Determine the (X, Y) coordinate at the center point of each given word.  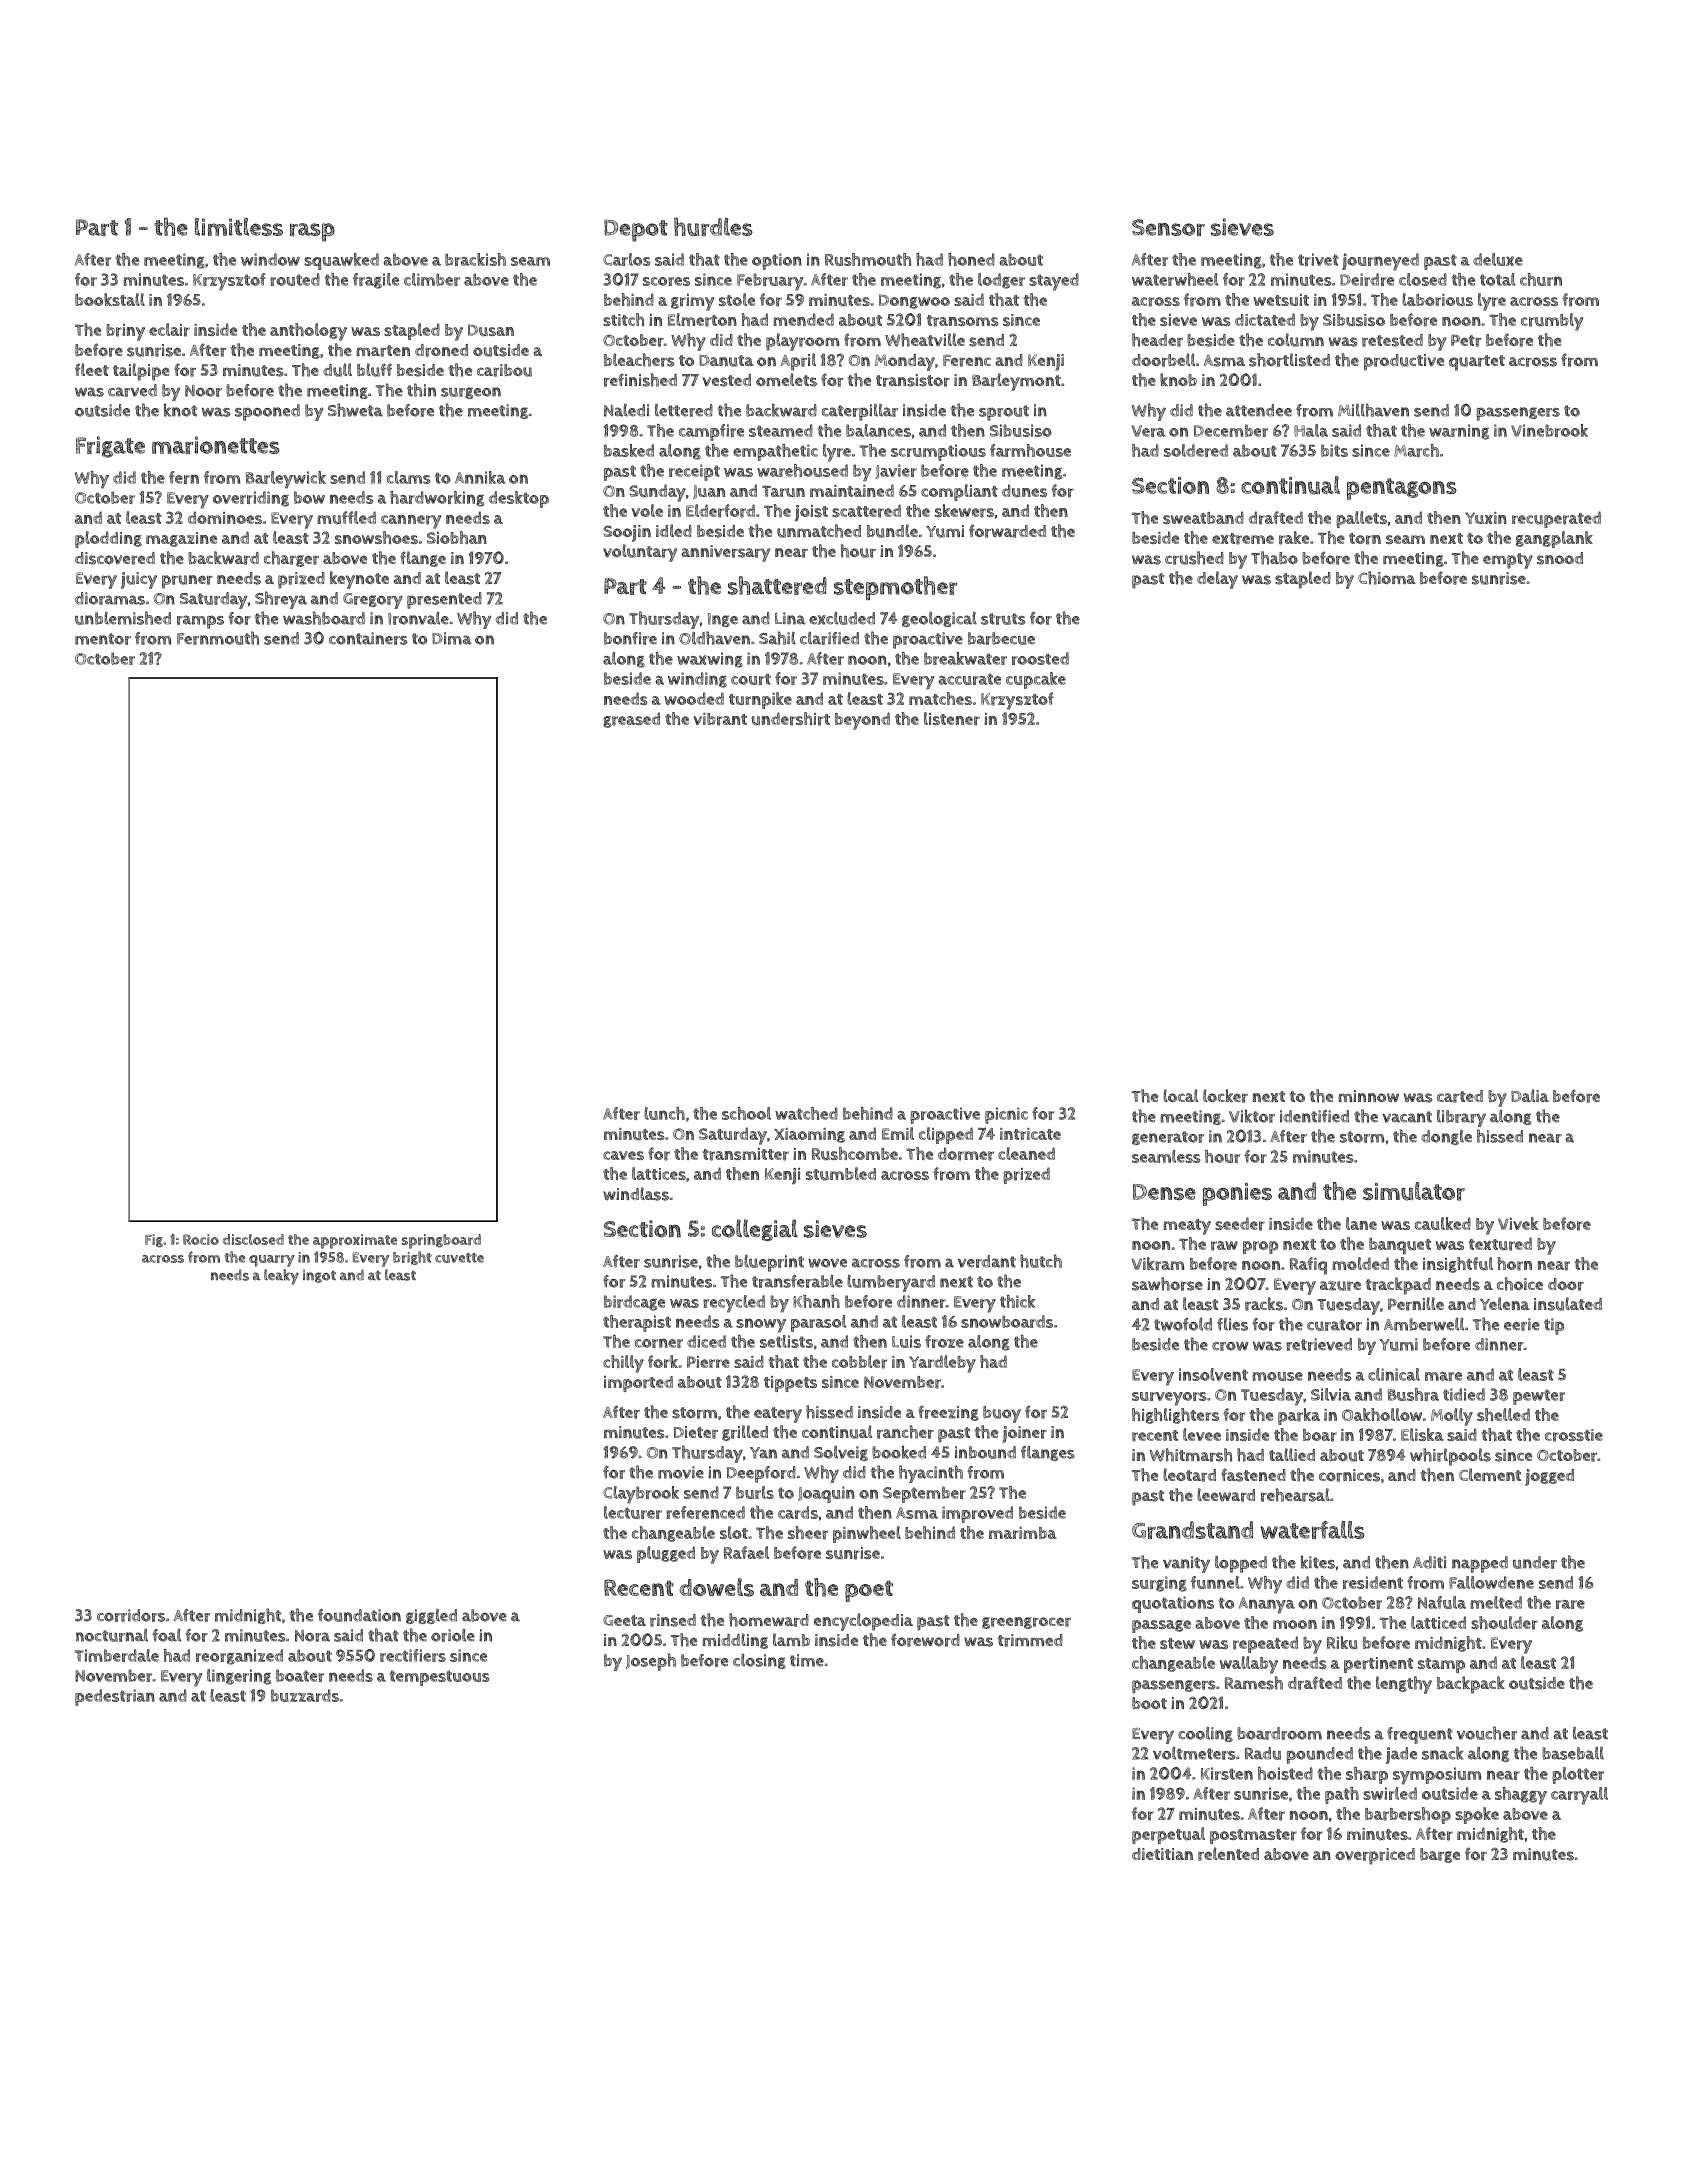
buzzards (305, 1695)
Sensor (1168, 227)
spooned (267, 412)
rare (1570, 1604)
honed (971, 259)
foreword (925, 1640)
